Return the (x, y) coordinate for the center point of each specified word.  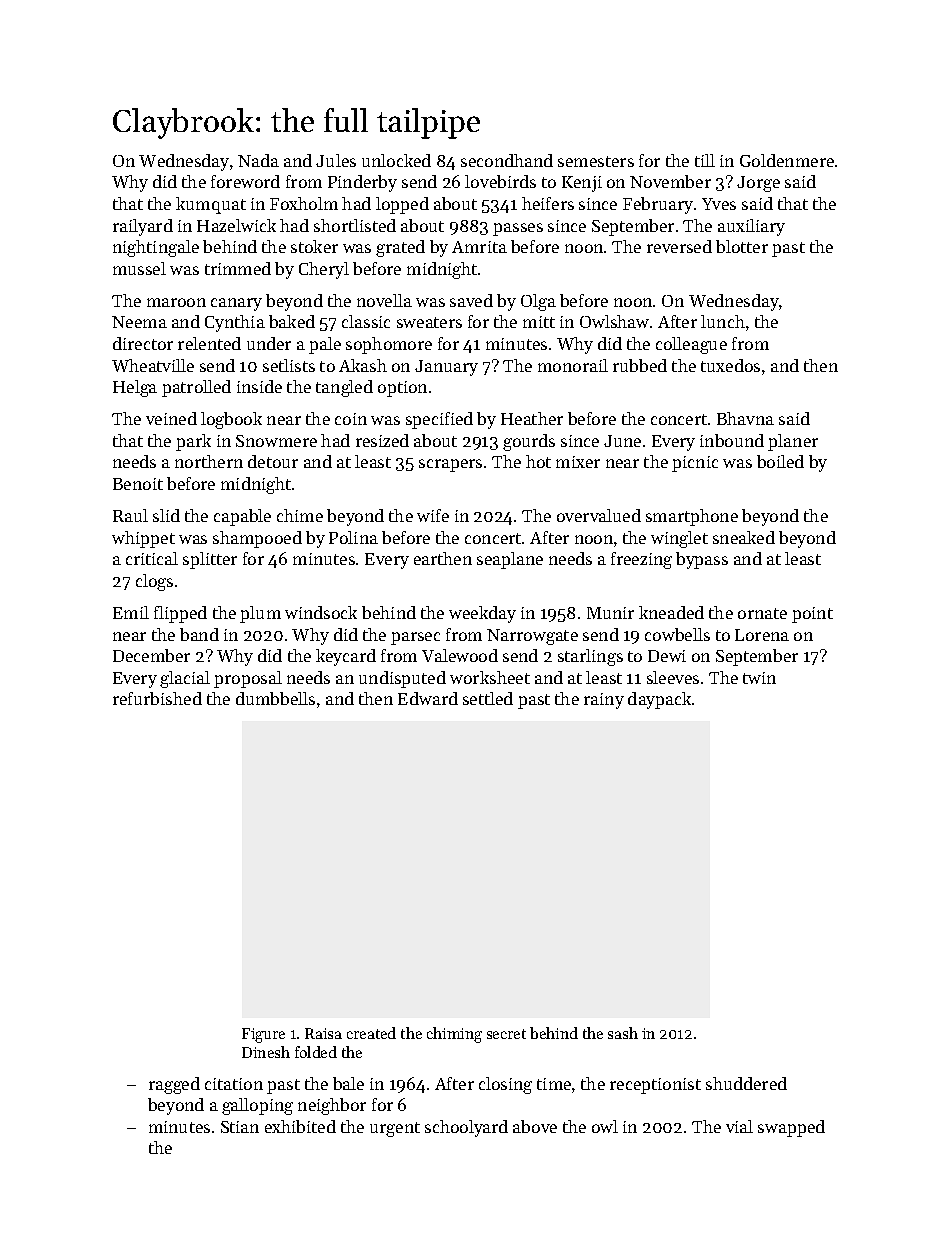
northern (209, 461)
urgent (395, 1129)
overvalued (599, 515)
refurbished (157, 698)
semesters (596, 161)
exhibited (300, 1126)
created (371, 1033)
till (705, 160)
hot (538, 461)
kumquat (211, 205)
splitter (210, 560)
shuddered (746, 1083)
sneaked (744, 537)
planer (793, 442)
